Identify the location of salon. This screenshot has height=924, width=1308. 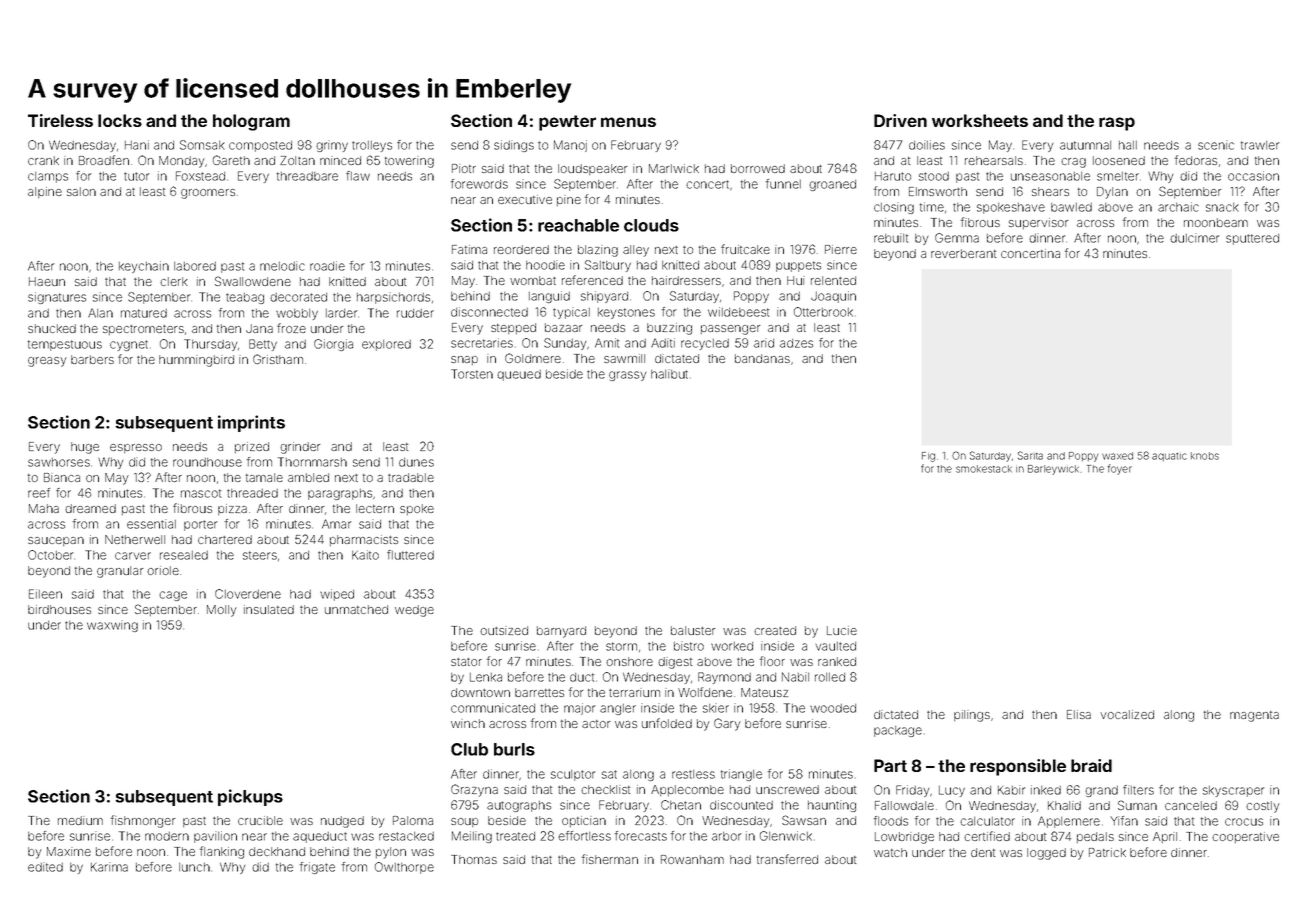
(81, 191).
